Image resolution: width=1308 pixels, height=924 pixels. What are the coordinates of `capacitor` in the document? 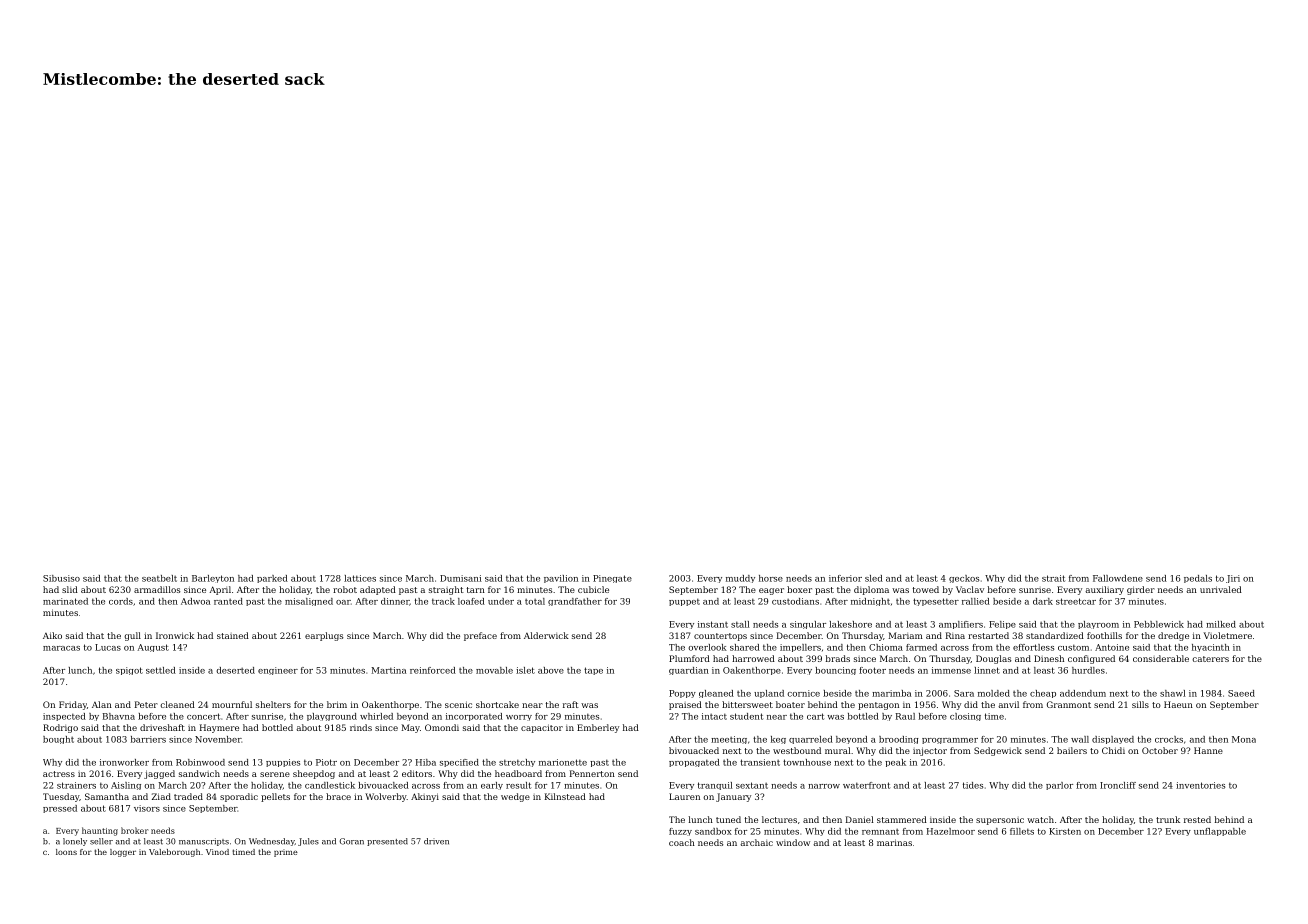 It's located at (542, 728).
